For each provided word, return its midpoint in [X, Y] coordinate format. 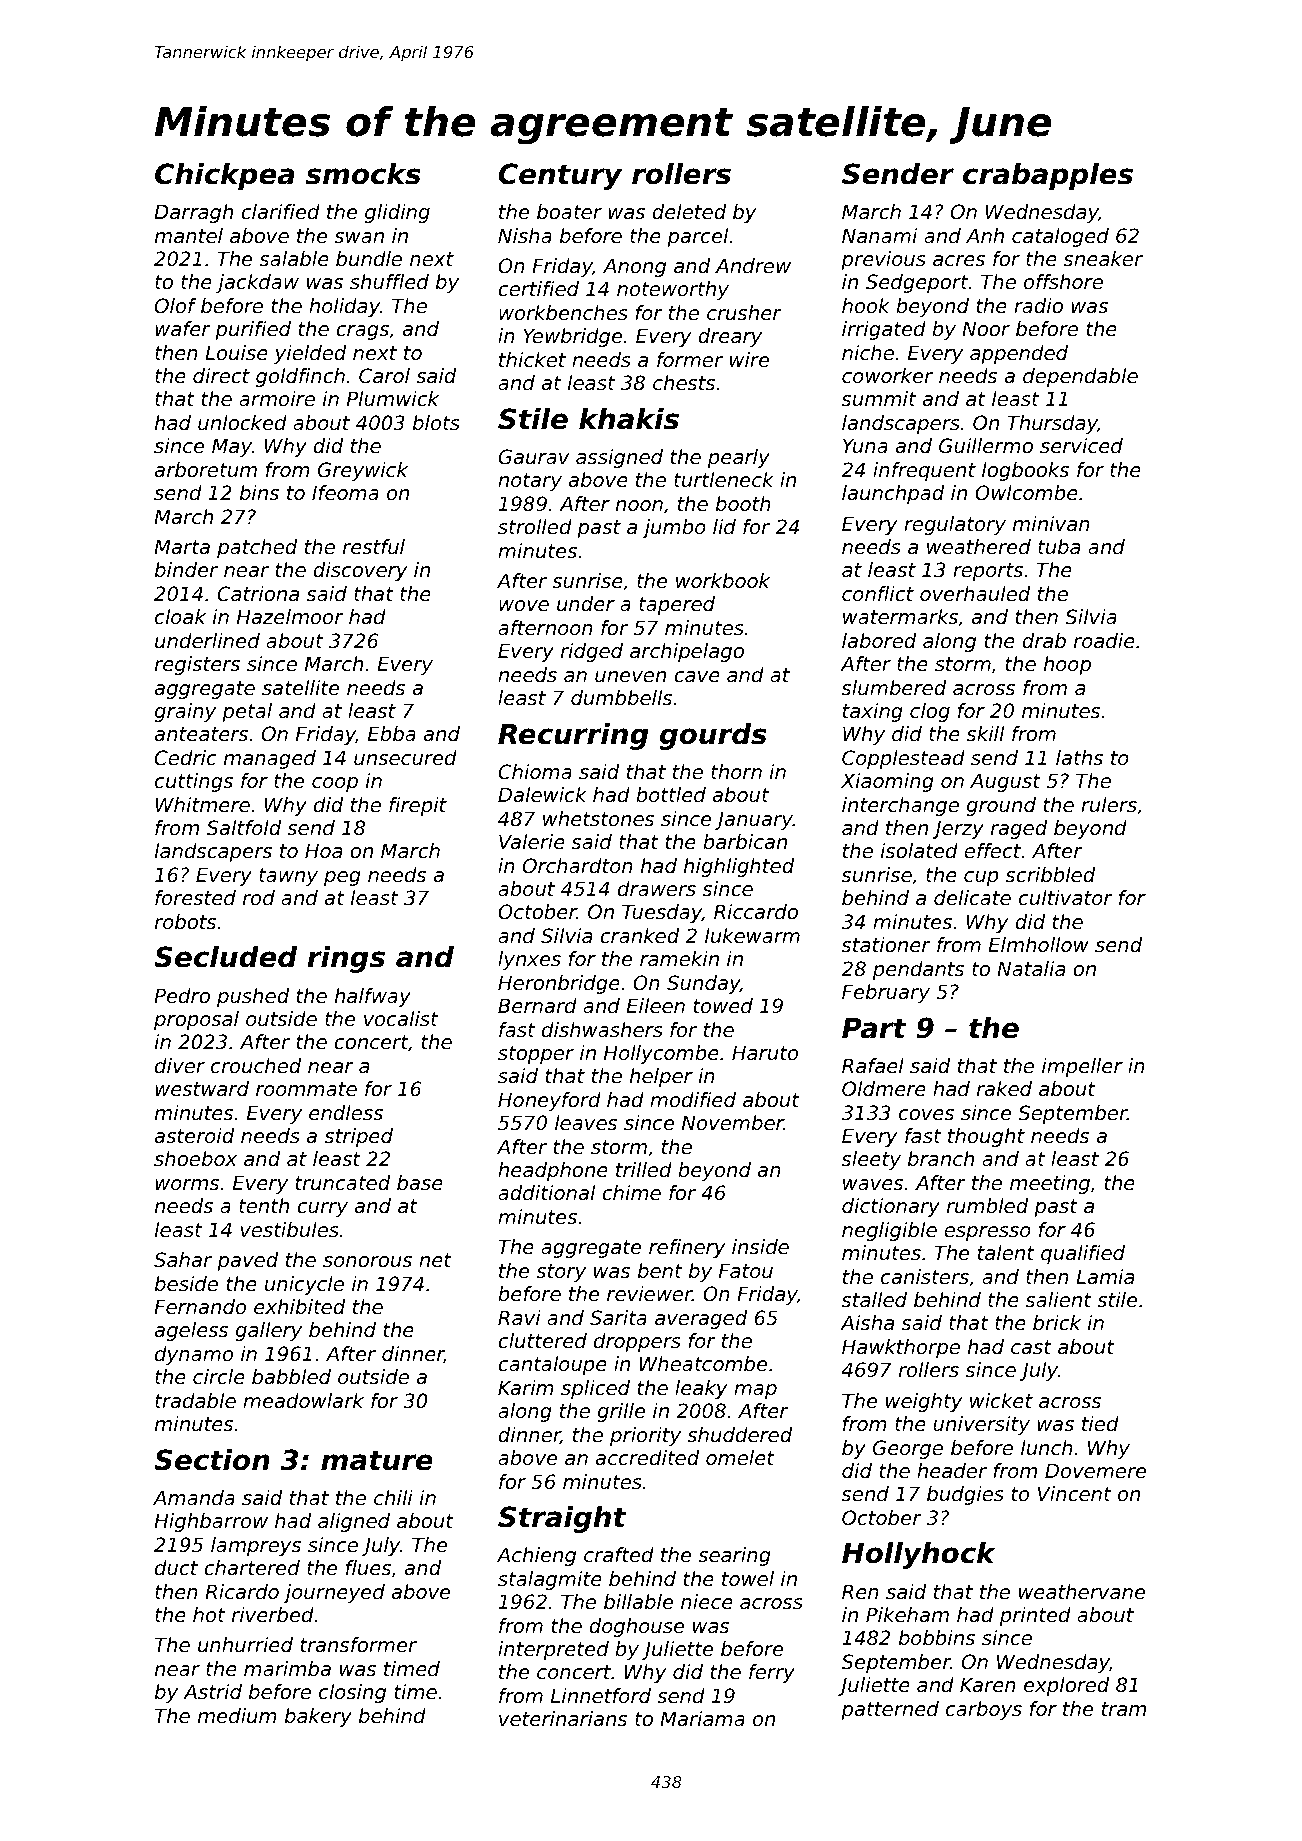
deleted [689, 212]
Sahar [183, 1260]
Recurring [573, 736]
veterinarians [563, 1719]
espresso [987, 1233]
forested [195, 898]
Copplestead [903, 759]
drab [1044, 640]
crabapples [1048, 176]
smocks [363, 174]
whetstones [598, 819]
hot [209, 1614]
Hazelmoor [290, 617]
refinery [687, 1248]
